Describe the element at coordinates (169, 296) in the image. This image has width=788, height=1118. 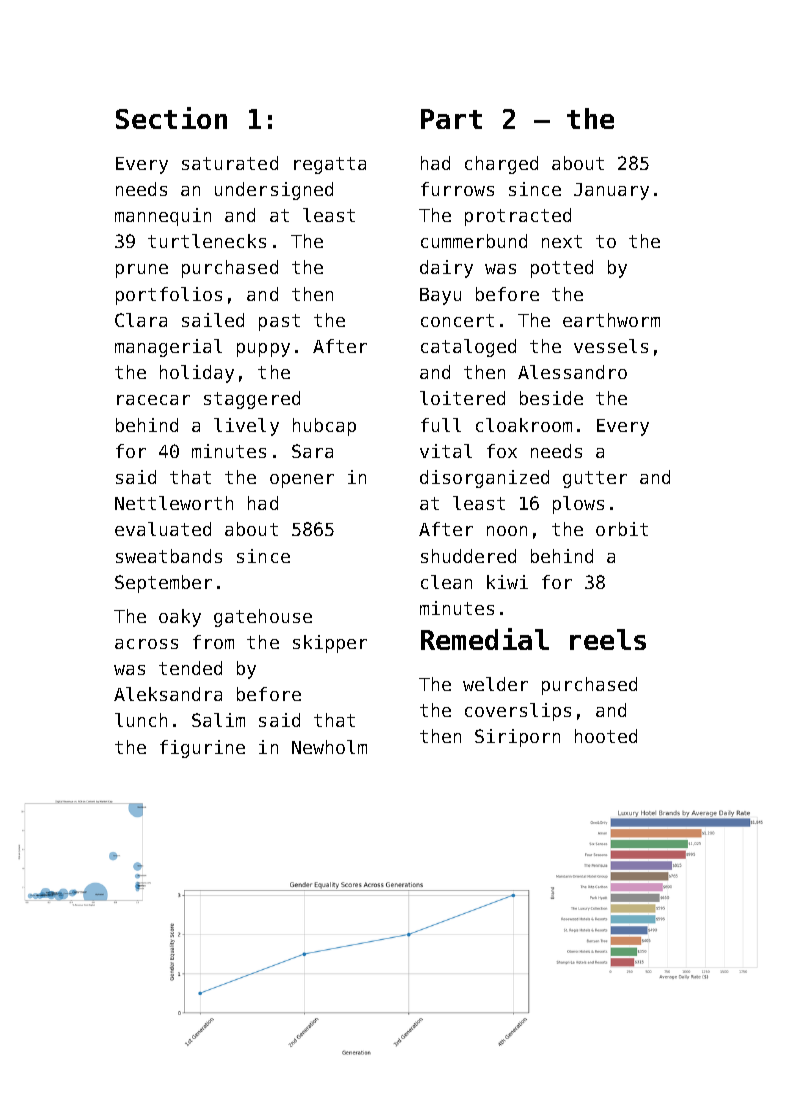
I see `portfolios` at that location.
